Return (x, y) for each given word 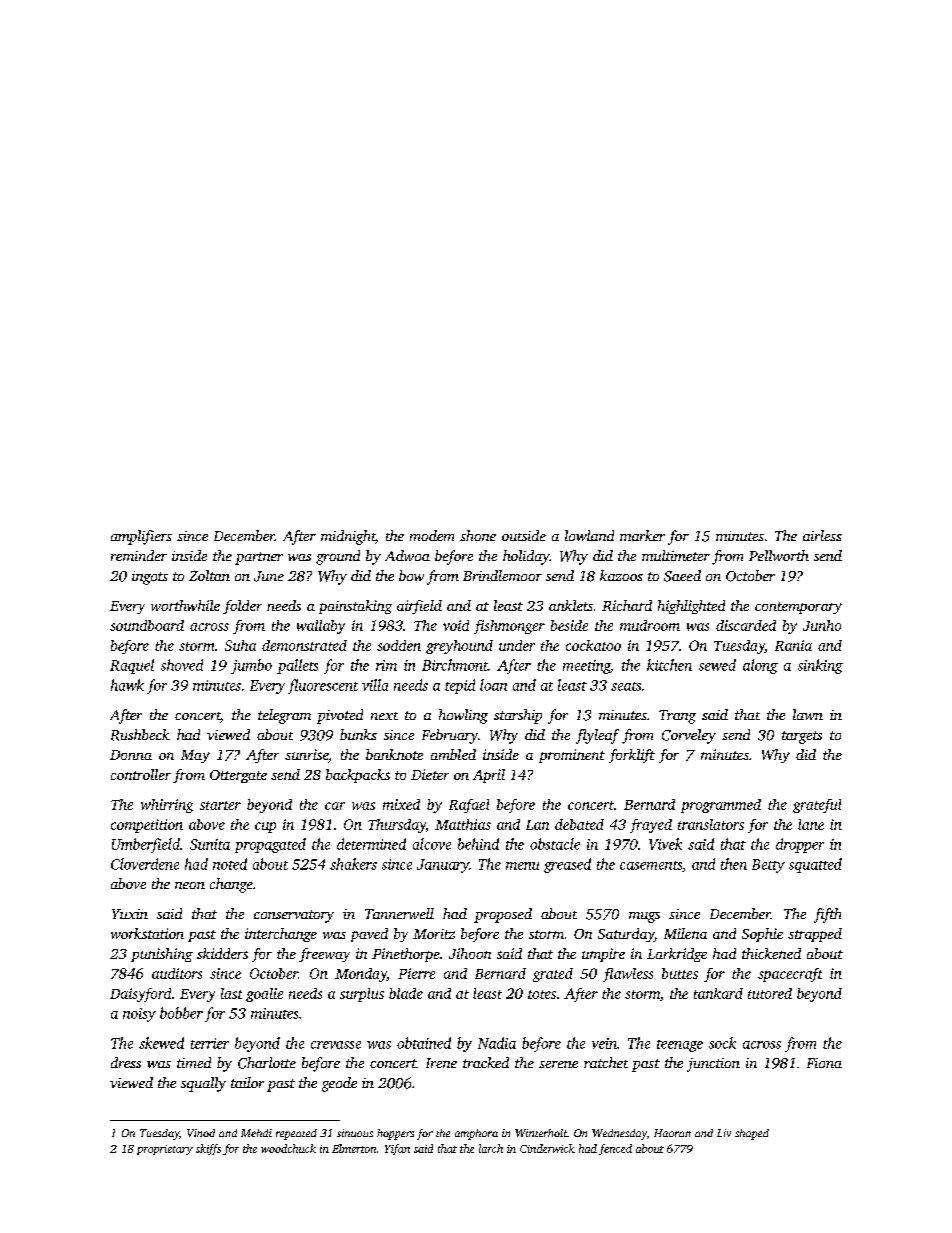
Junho (822, 625)
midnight (348, 537)
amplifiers (141, 537)
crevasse (336, 1045)
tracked (486, 1062)
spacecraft (790, 975)
